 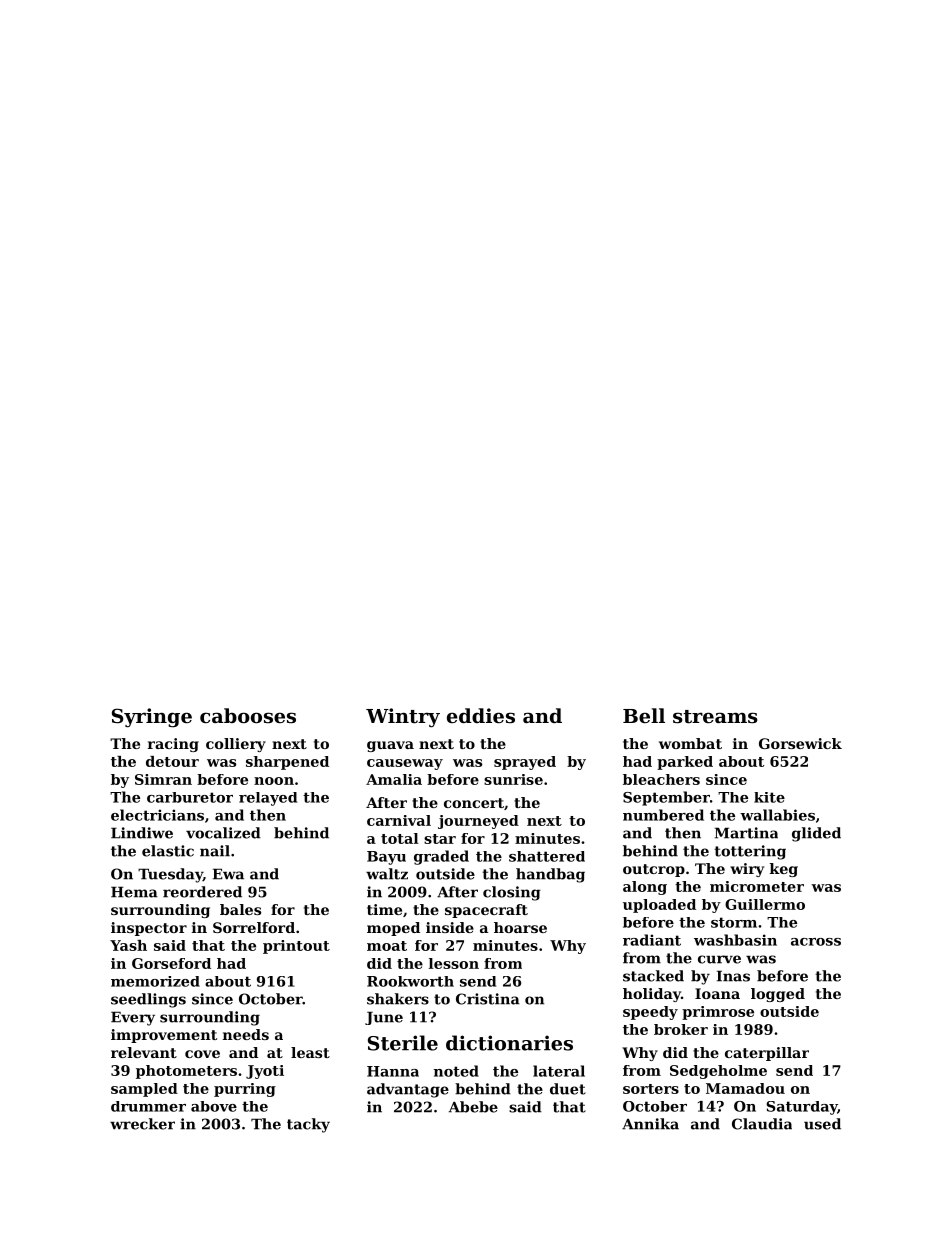 I want to click on concert, so click(x=474, y=803).
